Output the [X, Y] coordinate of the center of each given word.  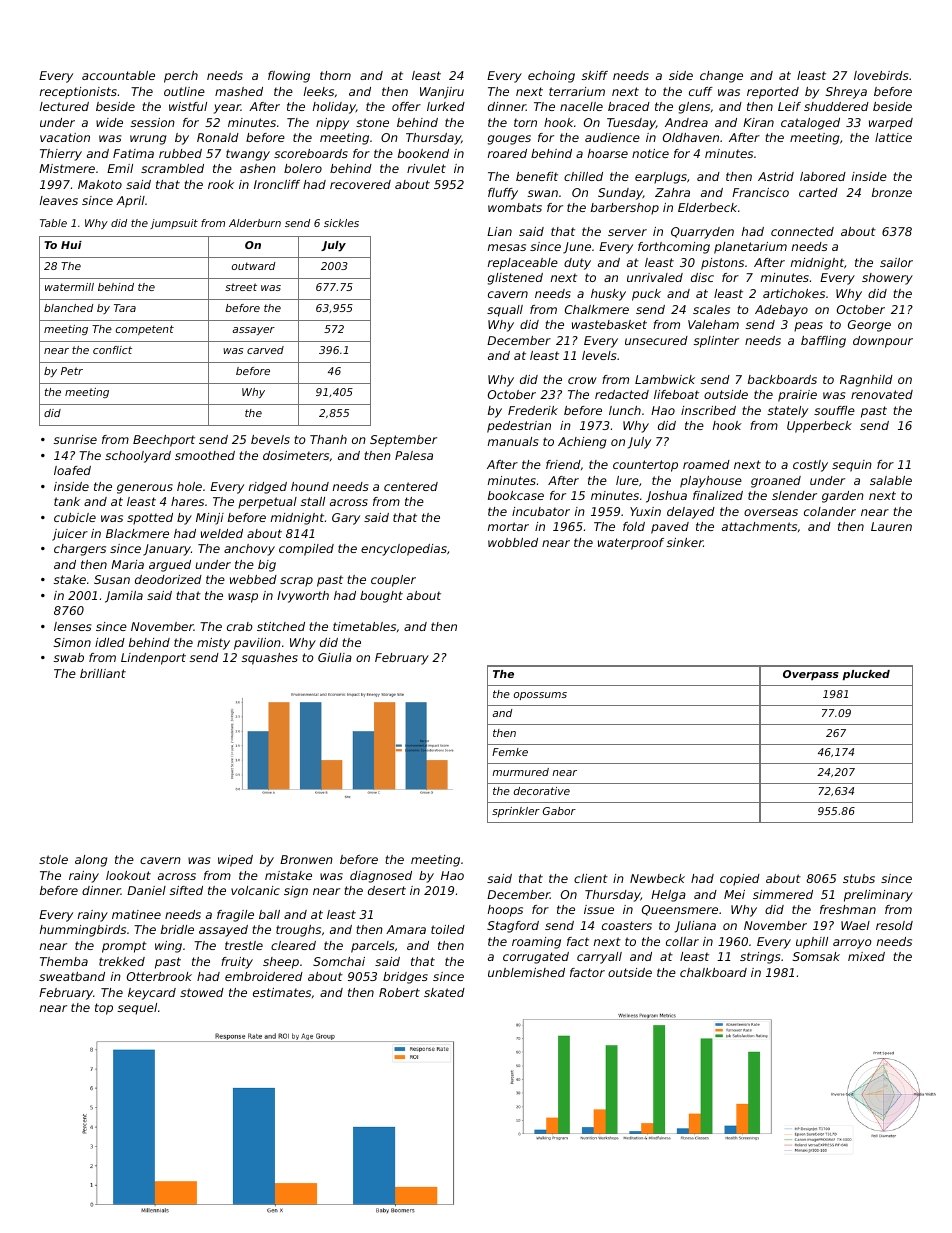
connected [802, 231]
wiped [235, 861]
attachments [759, 526]
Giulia [335, 657]
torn [525, 122]
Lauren [891, 526]
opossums [540, 696]
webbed [253, 579]
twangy [248, 155]
